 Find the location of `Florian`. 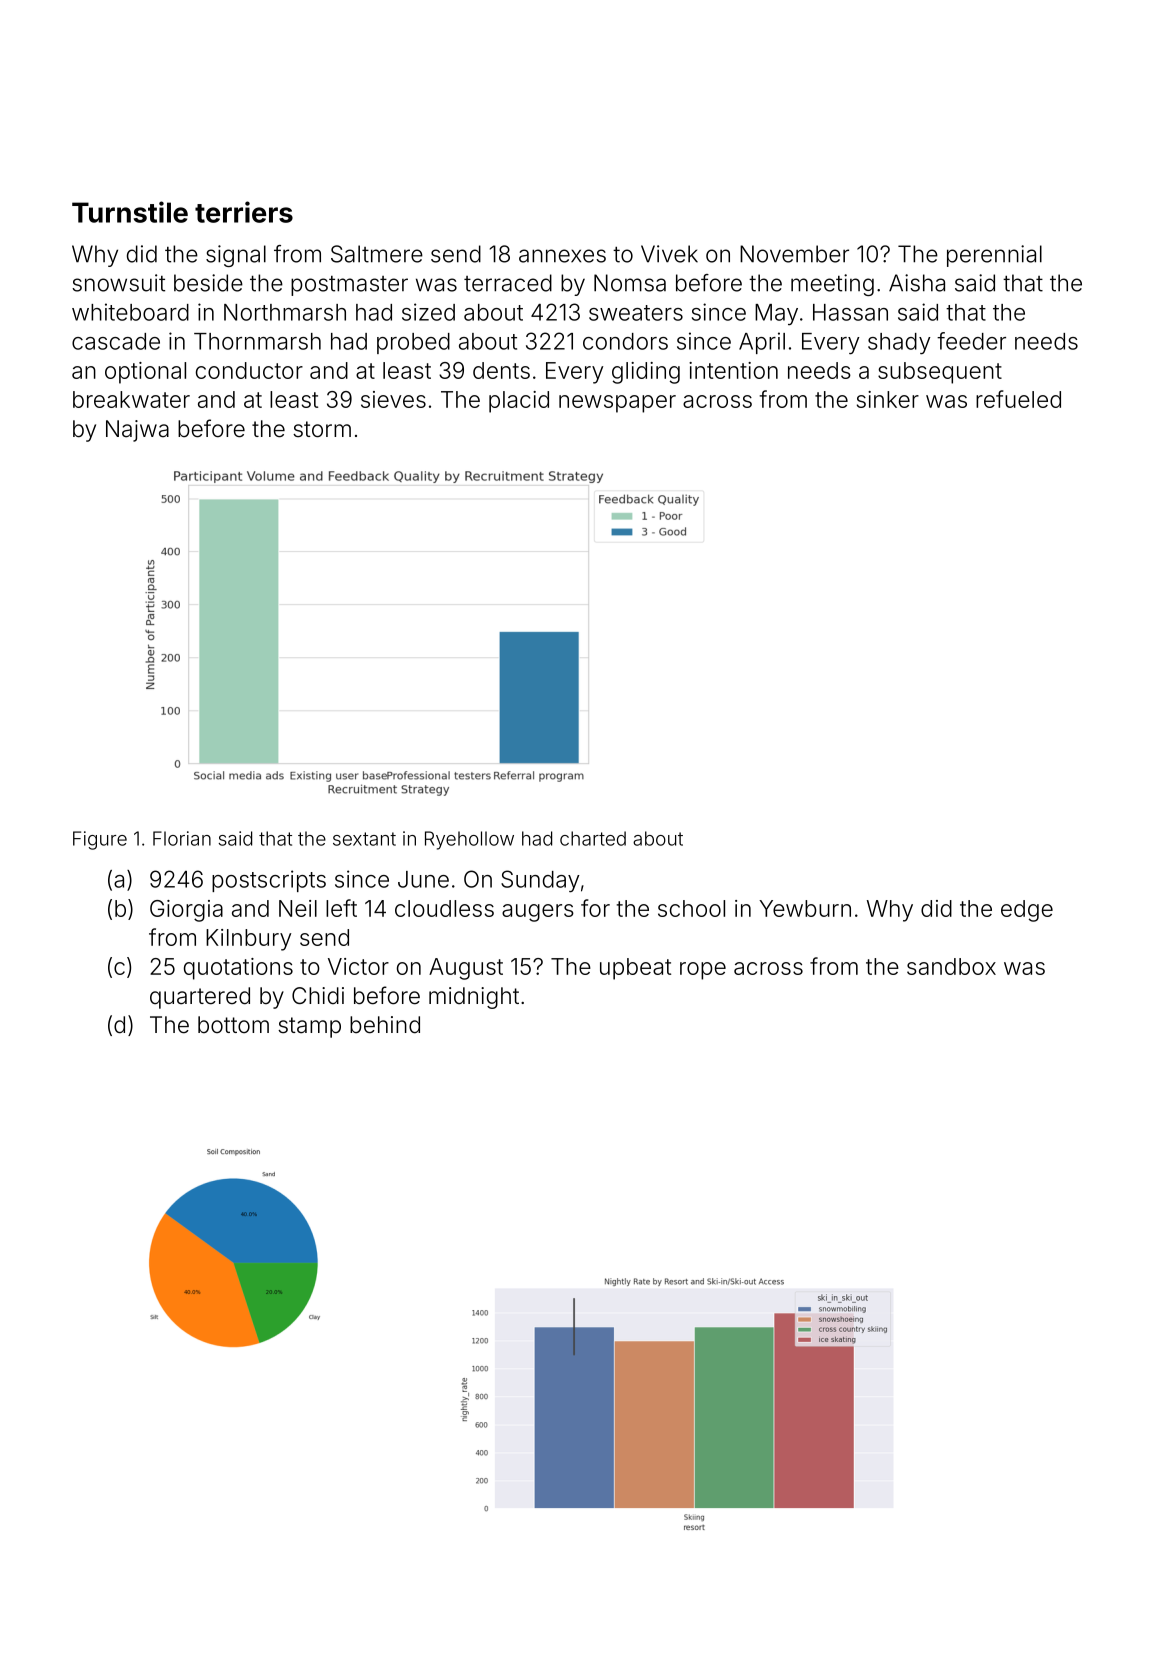

Florian is located at coordinates (182, 838).
